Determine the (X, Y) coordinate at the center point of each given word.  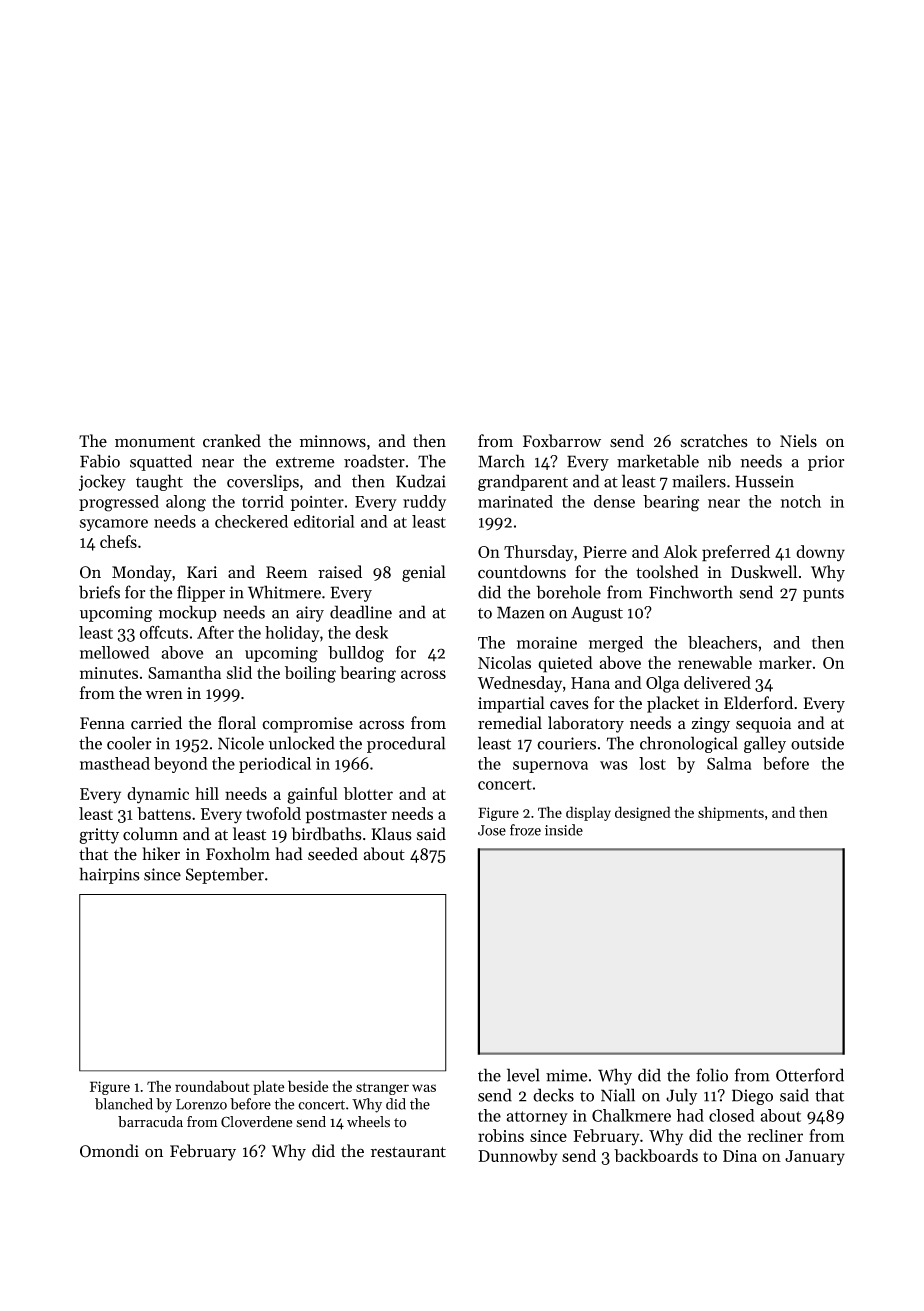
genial (424, 573)
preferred (736, 553)
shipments (731, 813)
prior (826, 463)
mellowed (115, 652)
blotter (368, 793)
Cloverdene (256, 1122)
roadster (374, 461)
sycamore (113, 525)
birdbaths (326, 834)
